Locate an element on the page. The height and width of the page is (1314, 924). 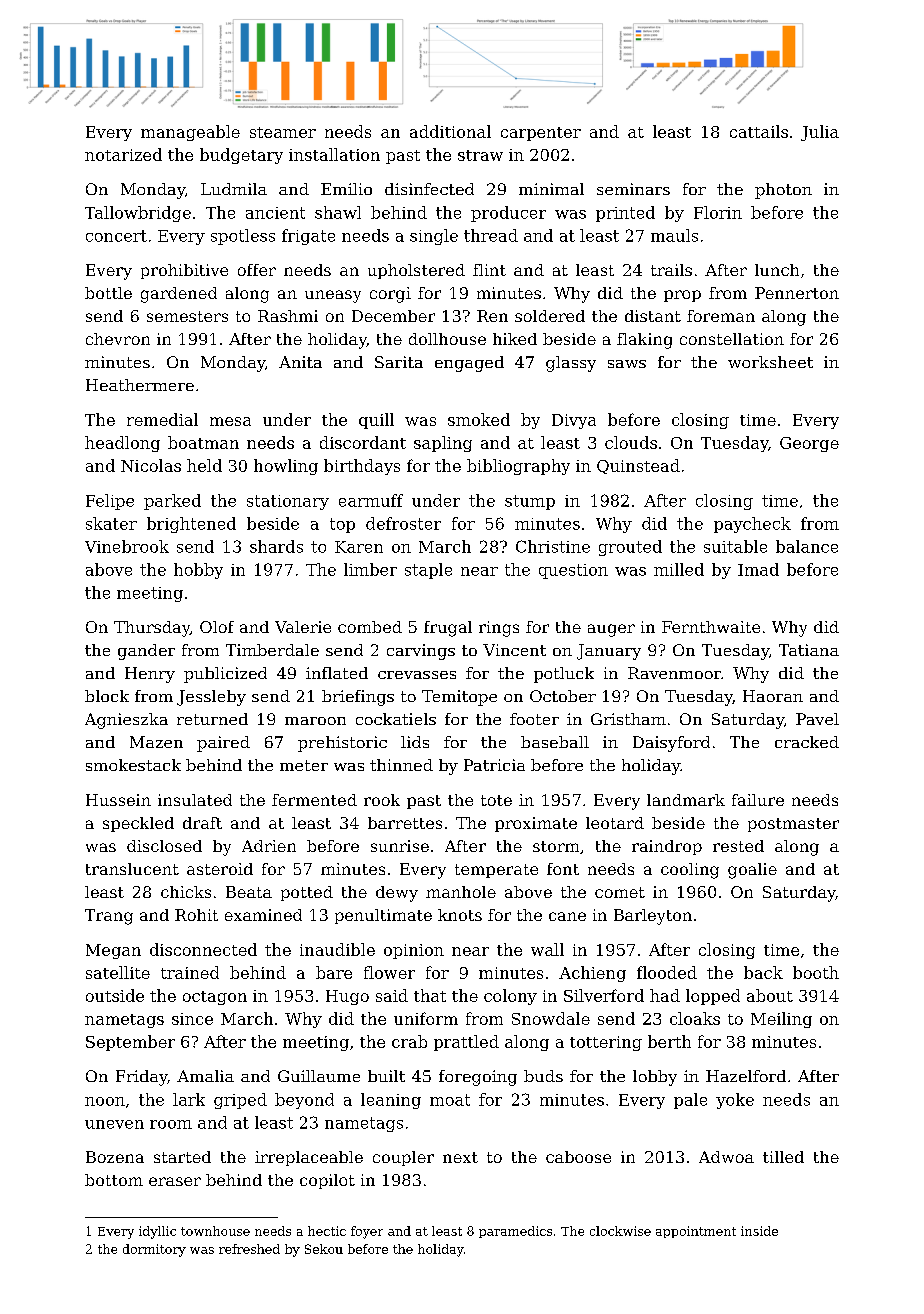
griped is located at coordinates (240, 1101).
